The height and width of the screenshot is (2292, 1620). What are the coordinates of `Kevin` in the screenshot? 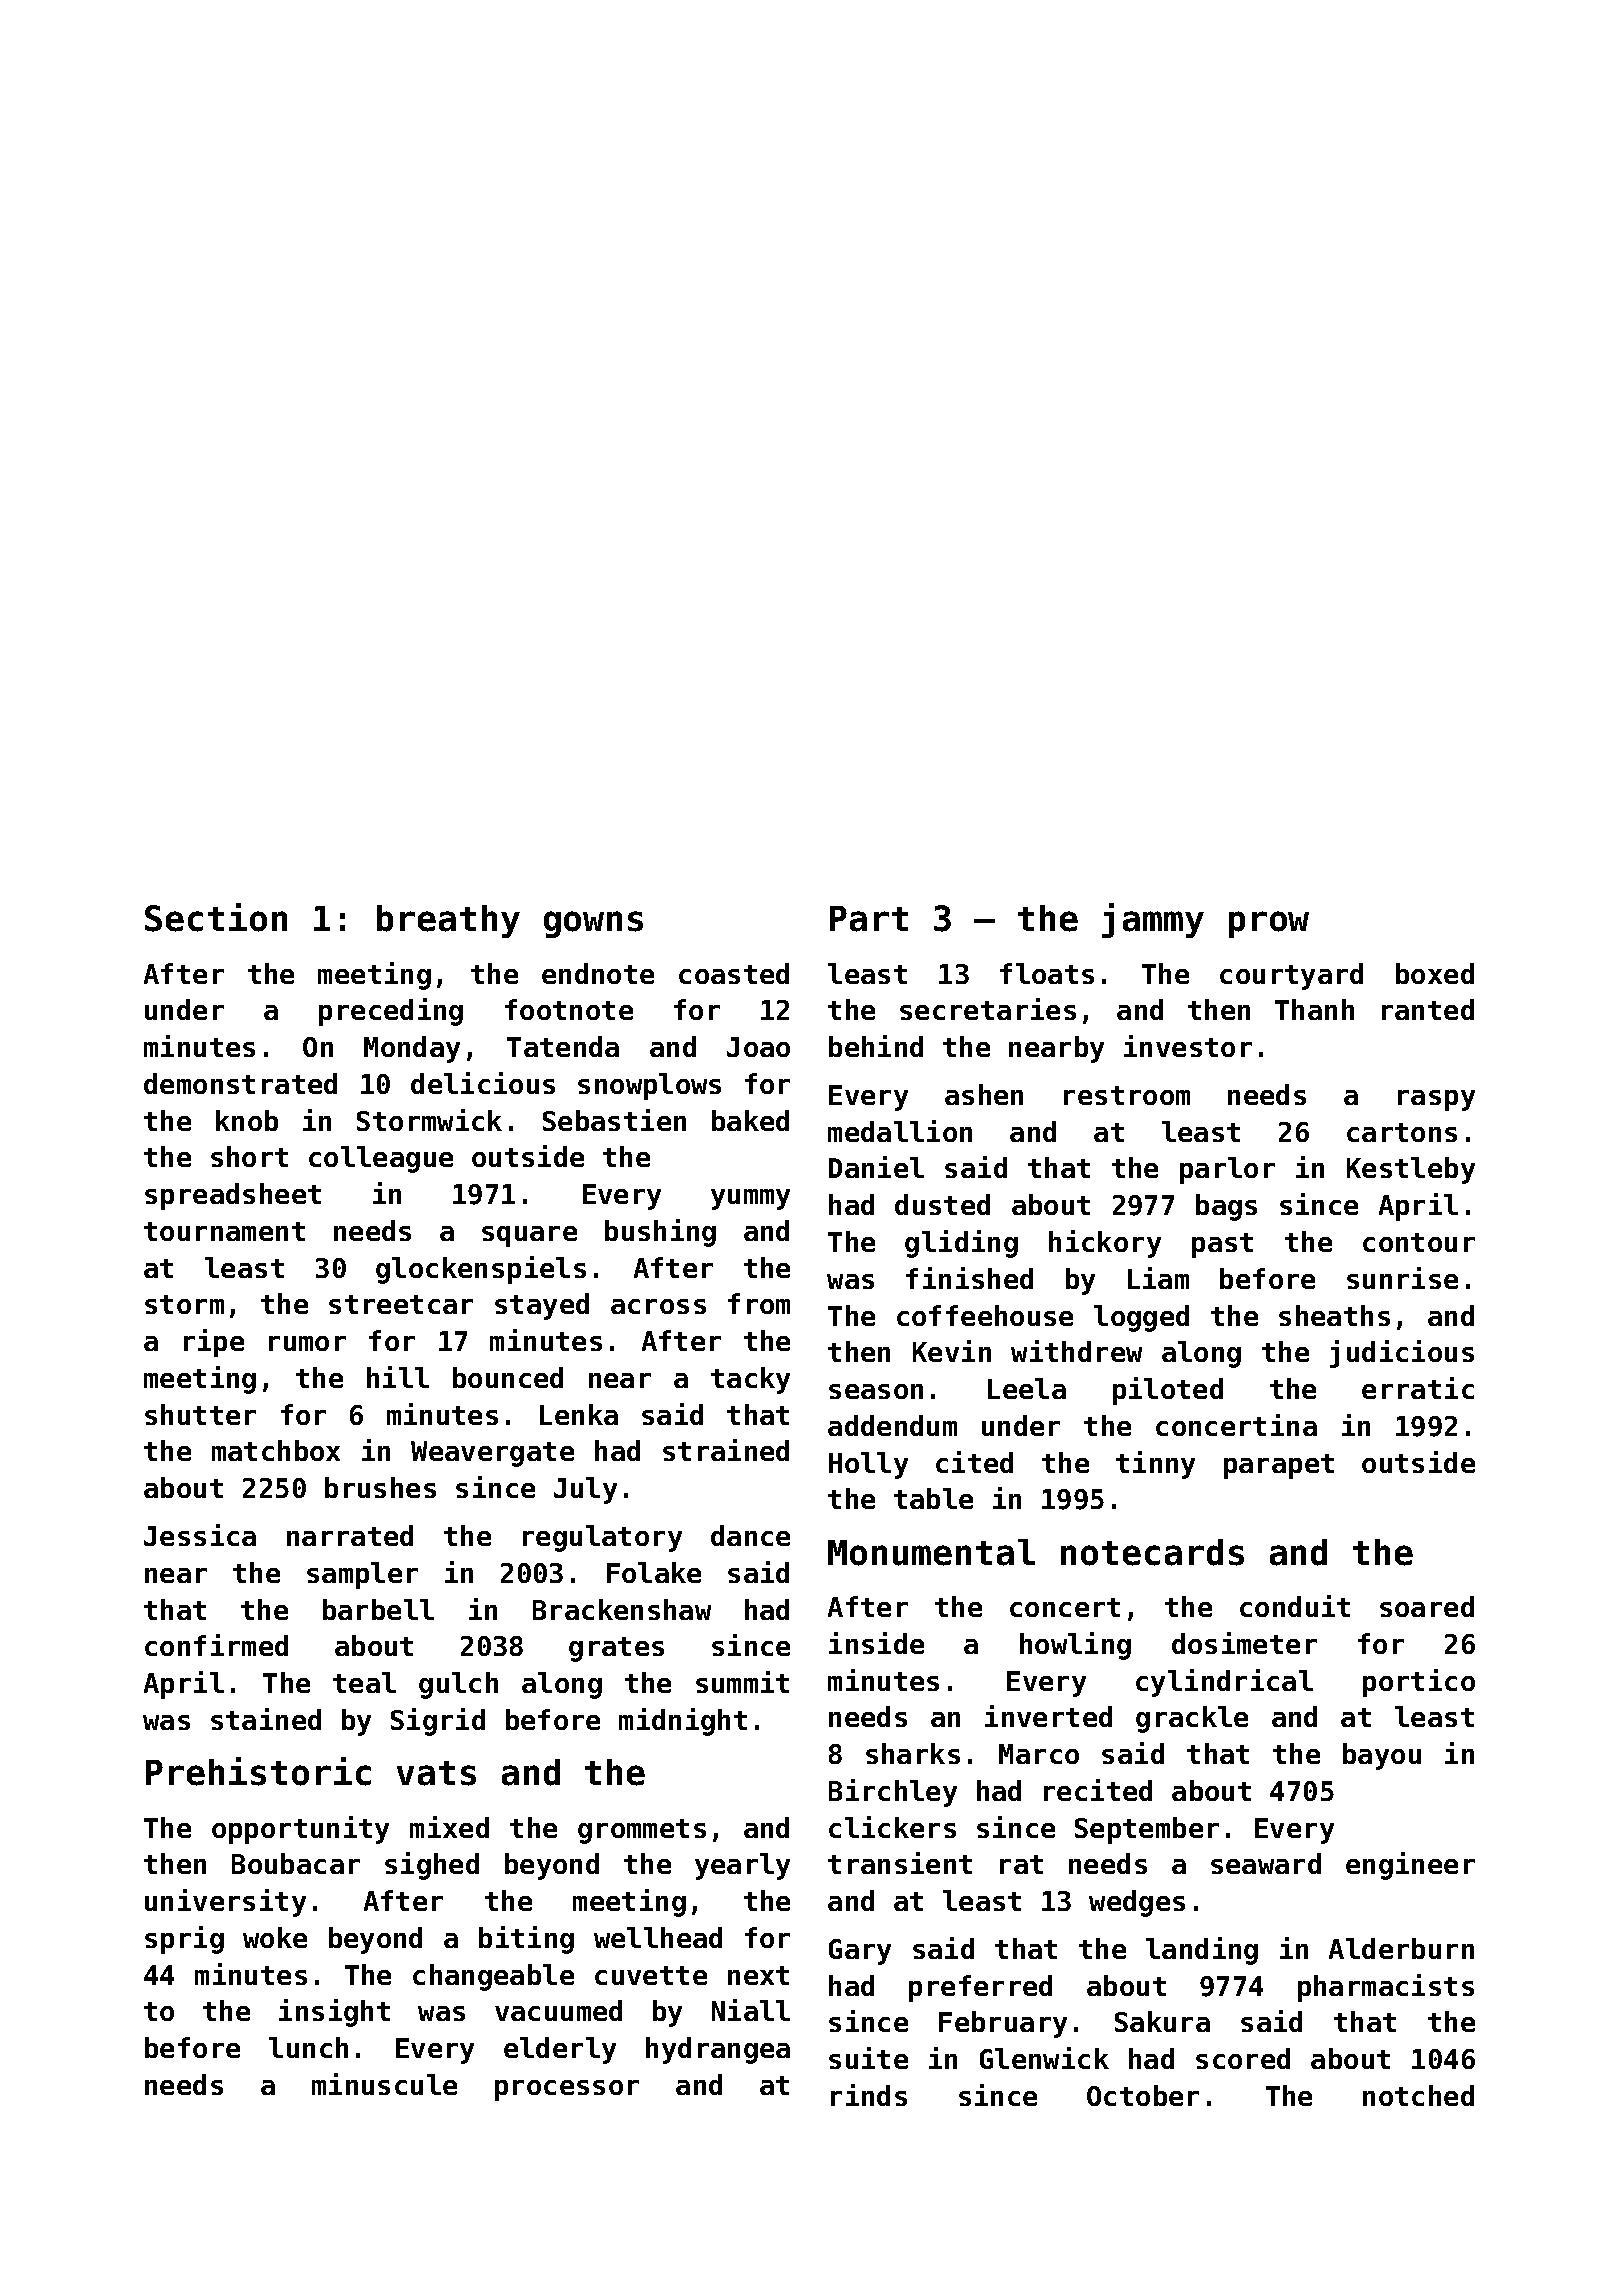 It's located at (952, 1351).
